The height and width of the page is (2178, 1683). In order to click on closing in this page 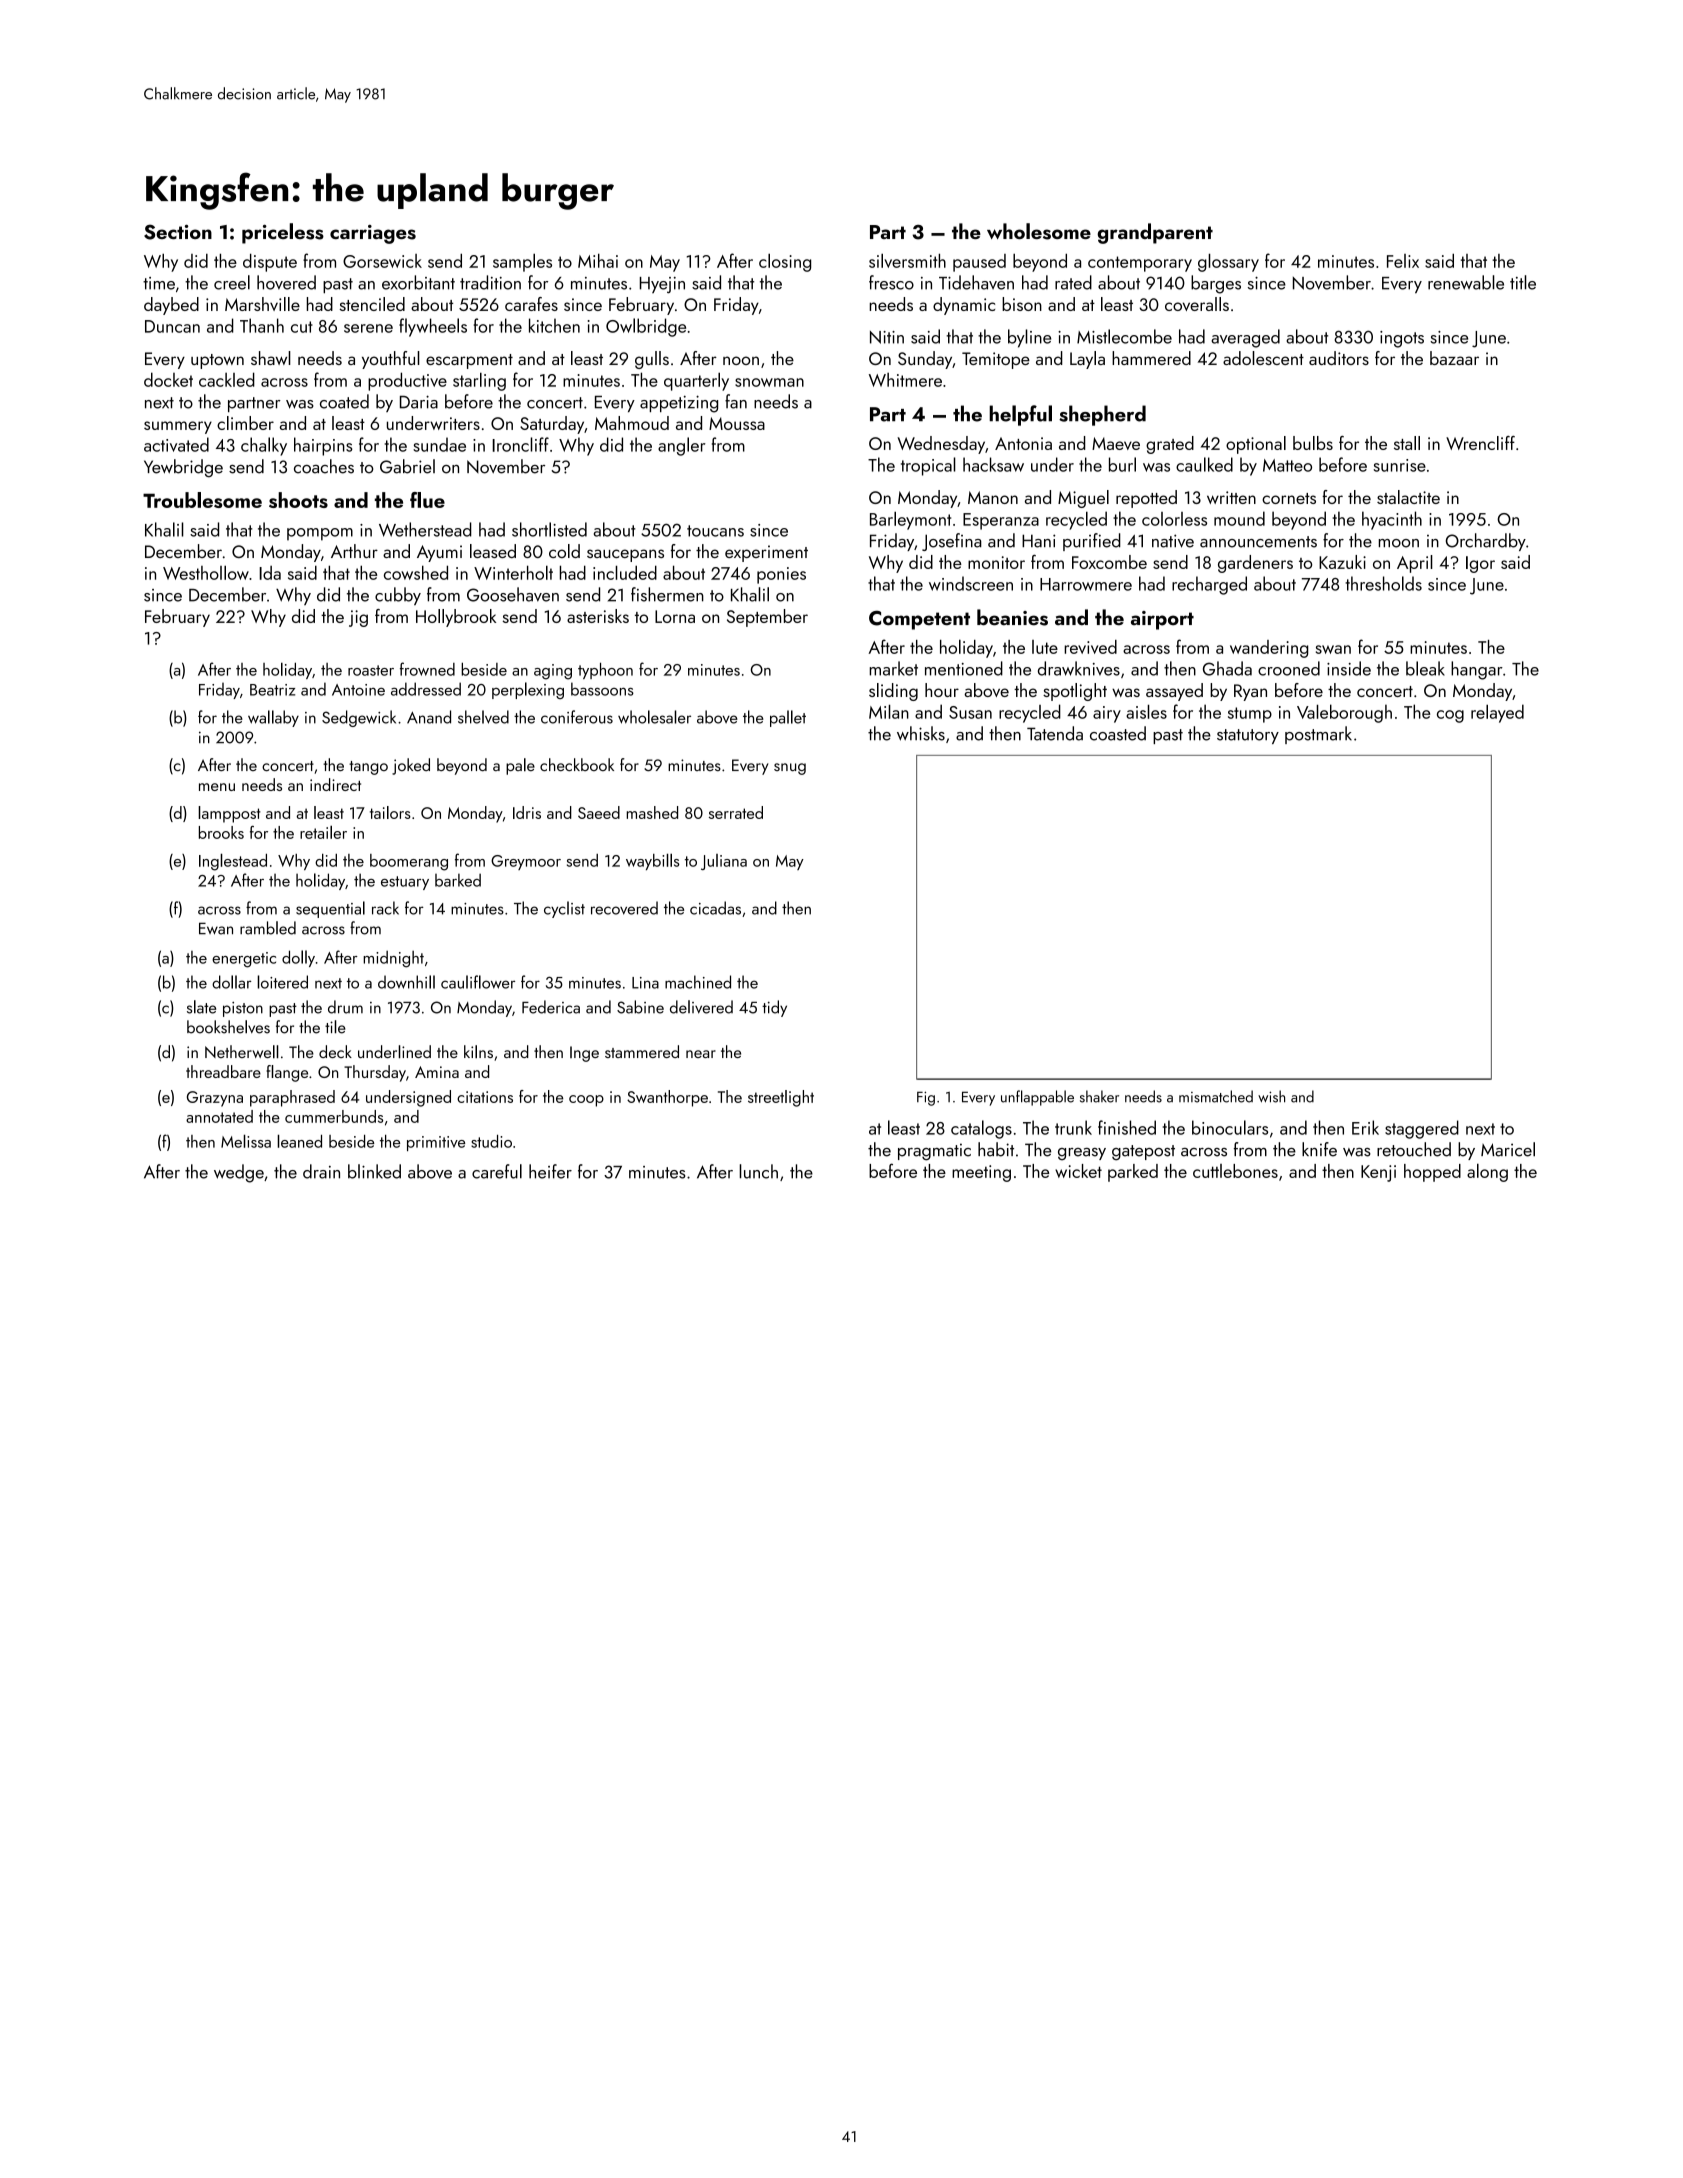, I will do `click(785, 262)`.
